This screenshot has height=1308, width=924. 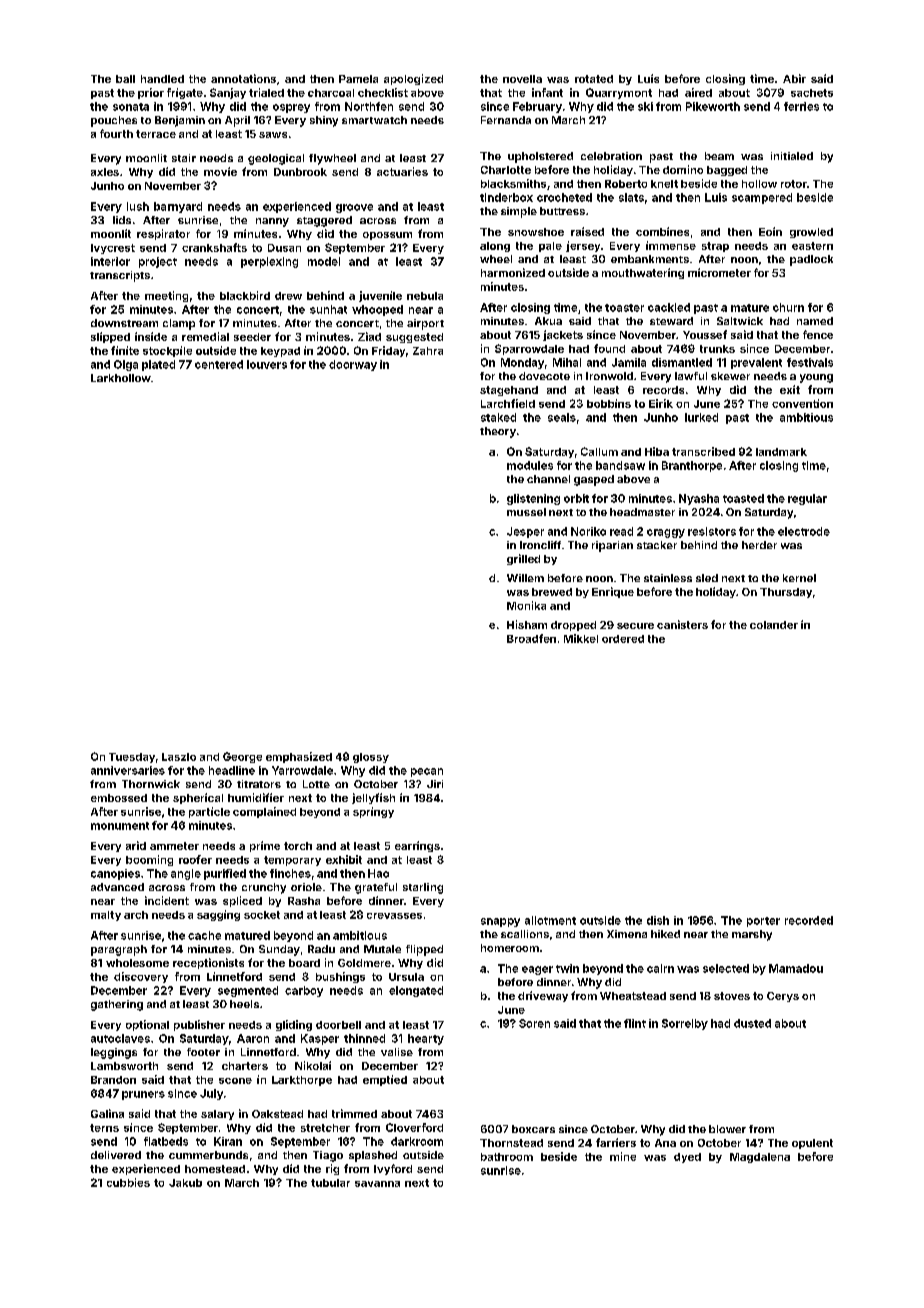 I want to click on emptied, so click(x=385, y=1080).
